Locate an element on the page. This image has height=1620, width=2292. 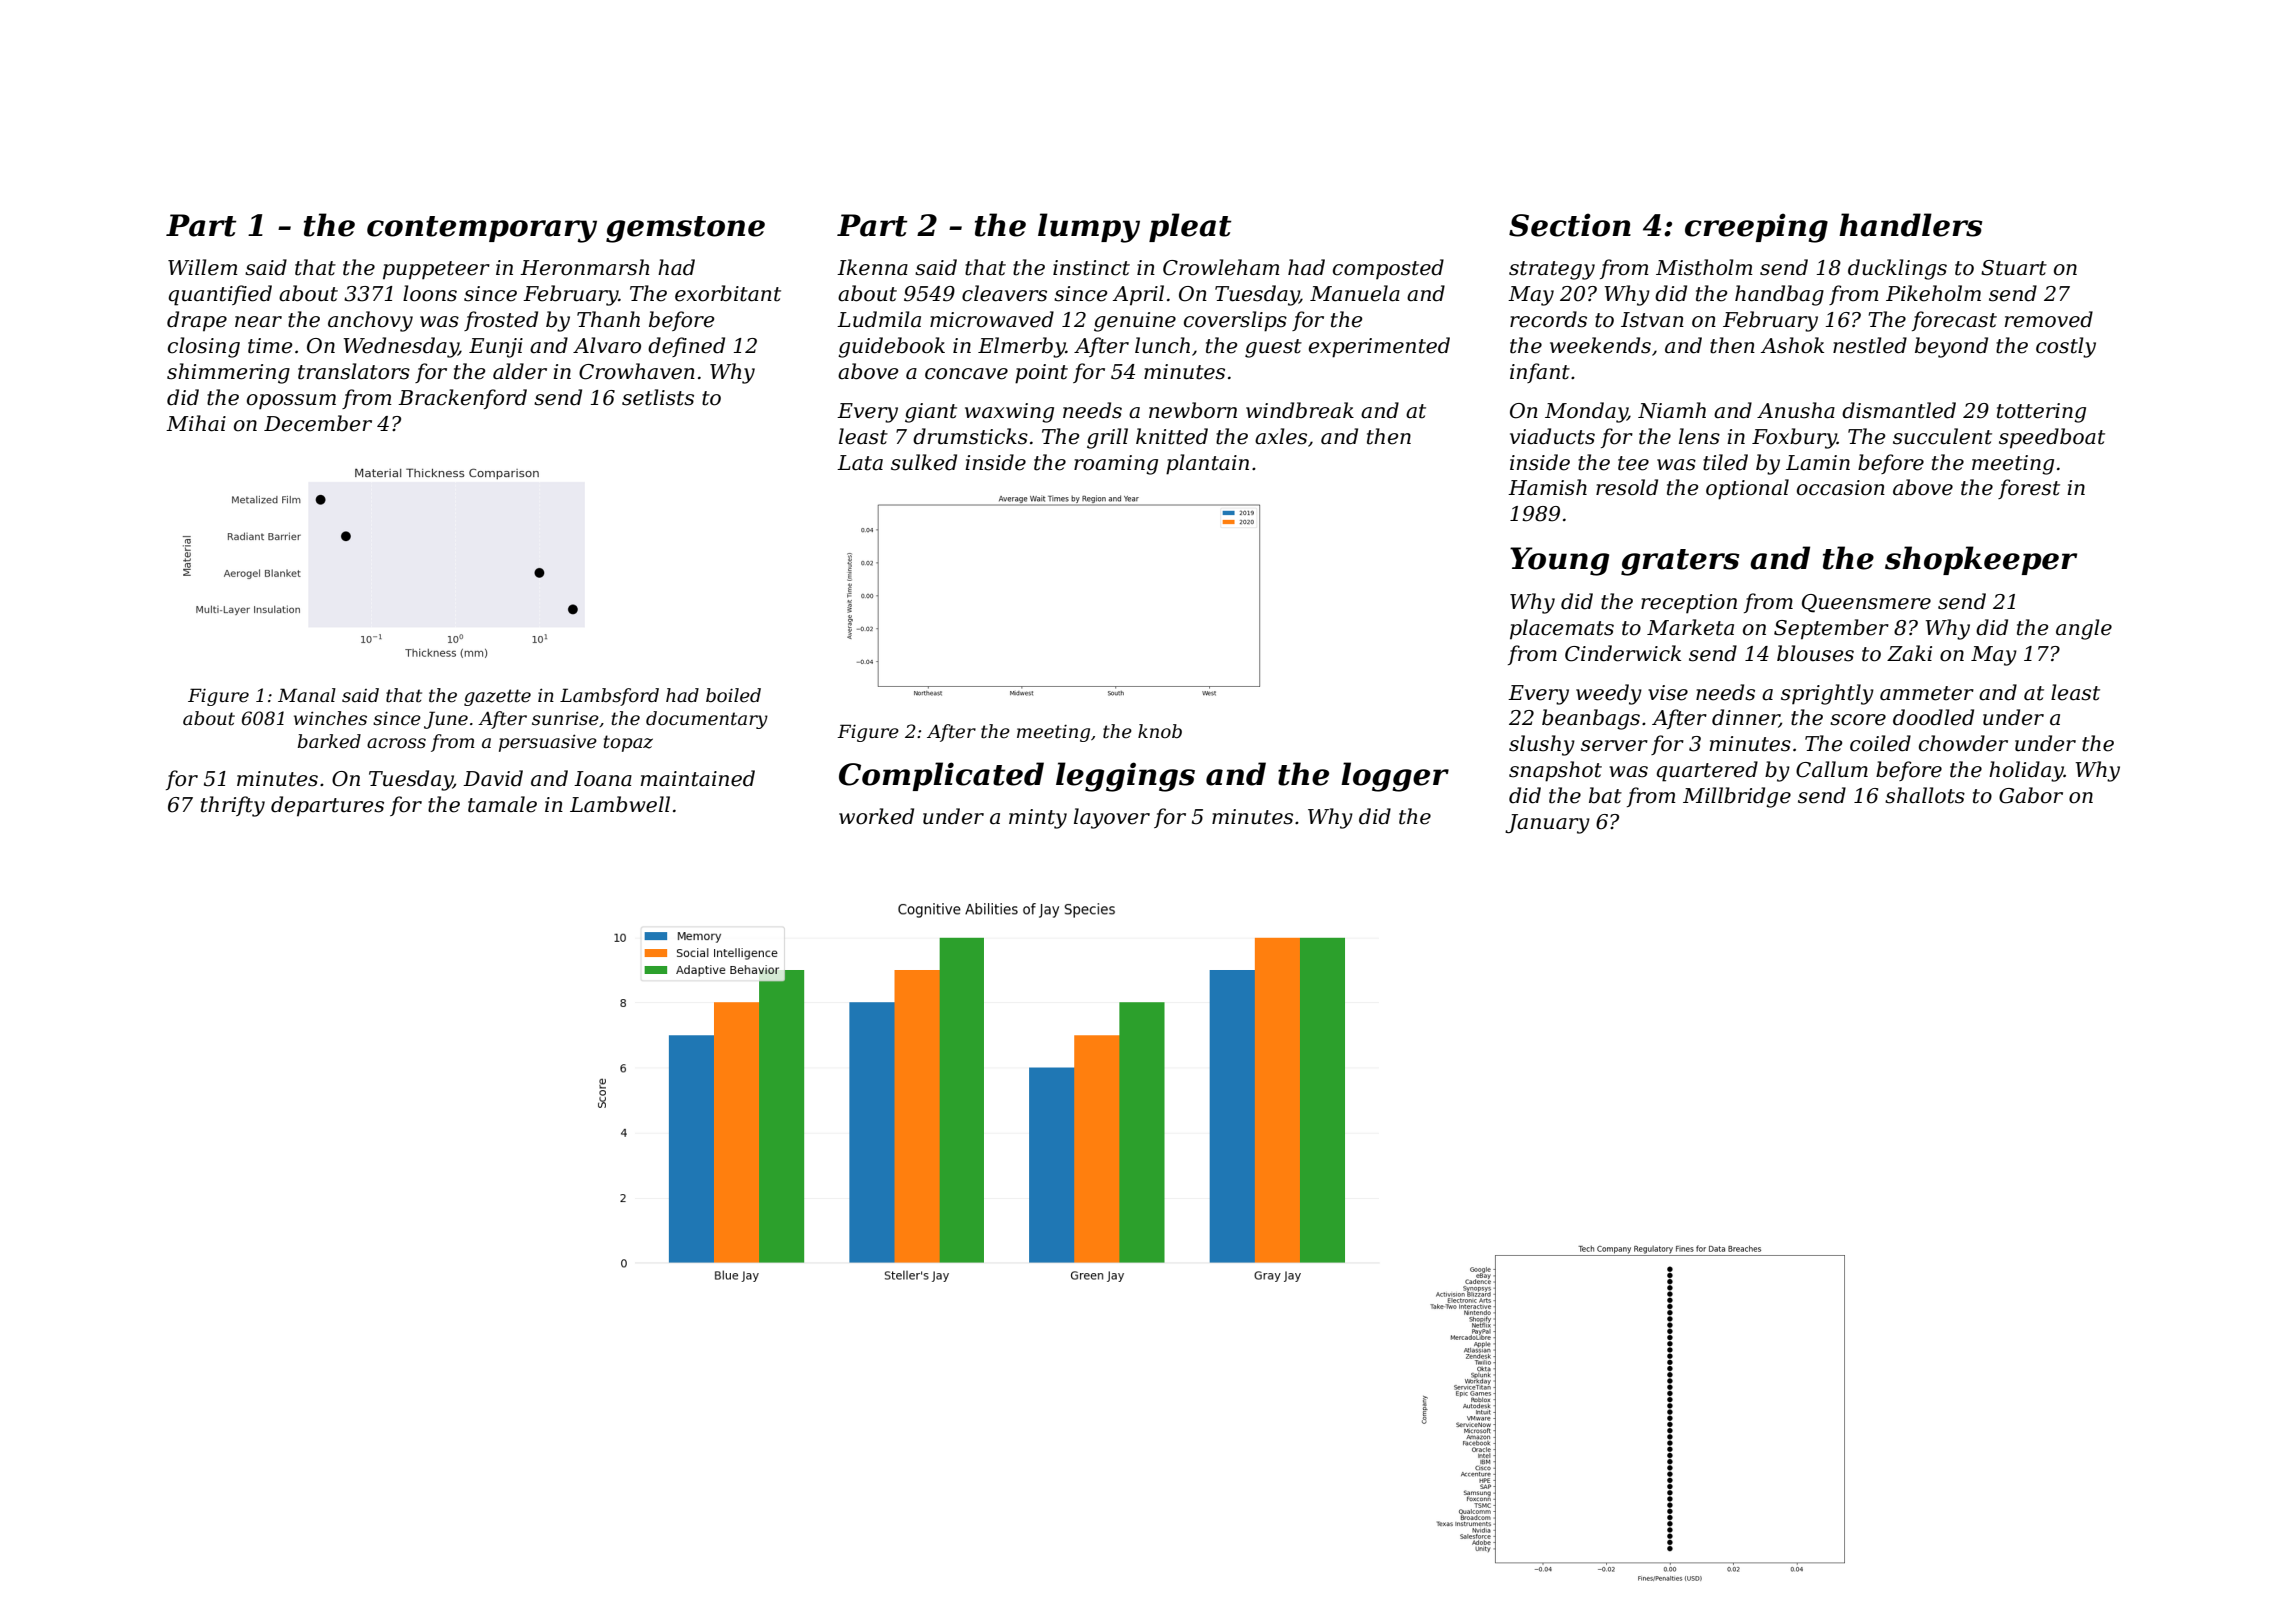
knob is located at coordinates (1160, 731).
